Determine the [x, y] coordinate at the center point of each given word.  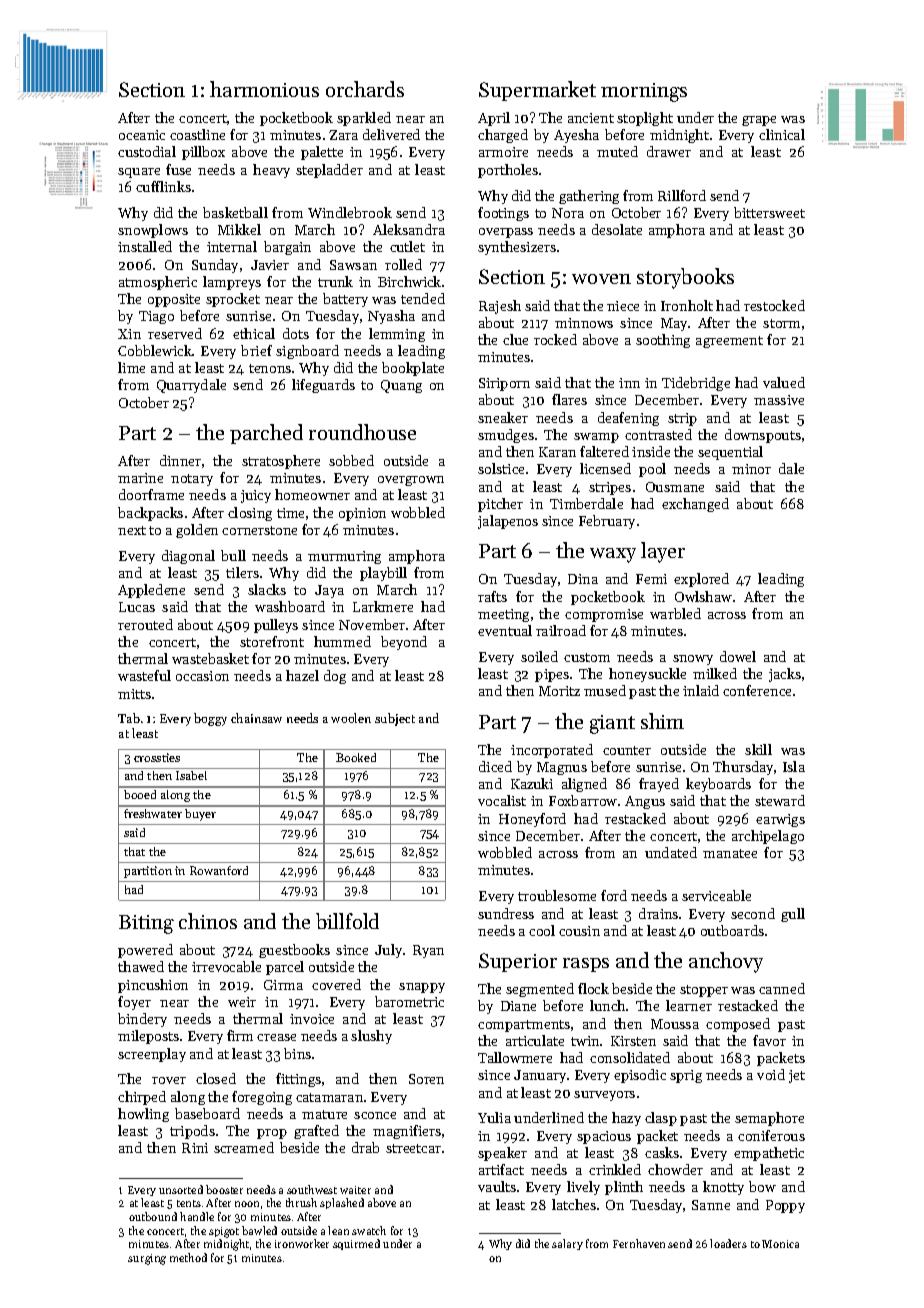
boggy [210, 719]
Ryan [428, 951]
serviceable [716, 895]
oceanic [142, 135]
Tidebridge [696, 384]
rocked [555, 339]
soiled [539, 656]
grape [759, 121]
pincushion [153, 986]
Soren [426, 1079]
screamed [244, 1147]
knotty [723, 1188]
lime [131, 367]
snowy [693, 660]
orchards [365, 89]
